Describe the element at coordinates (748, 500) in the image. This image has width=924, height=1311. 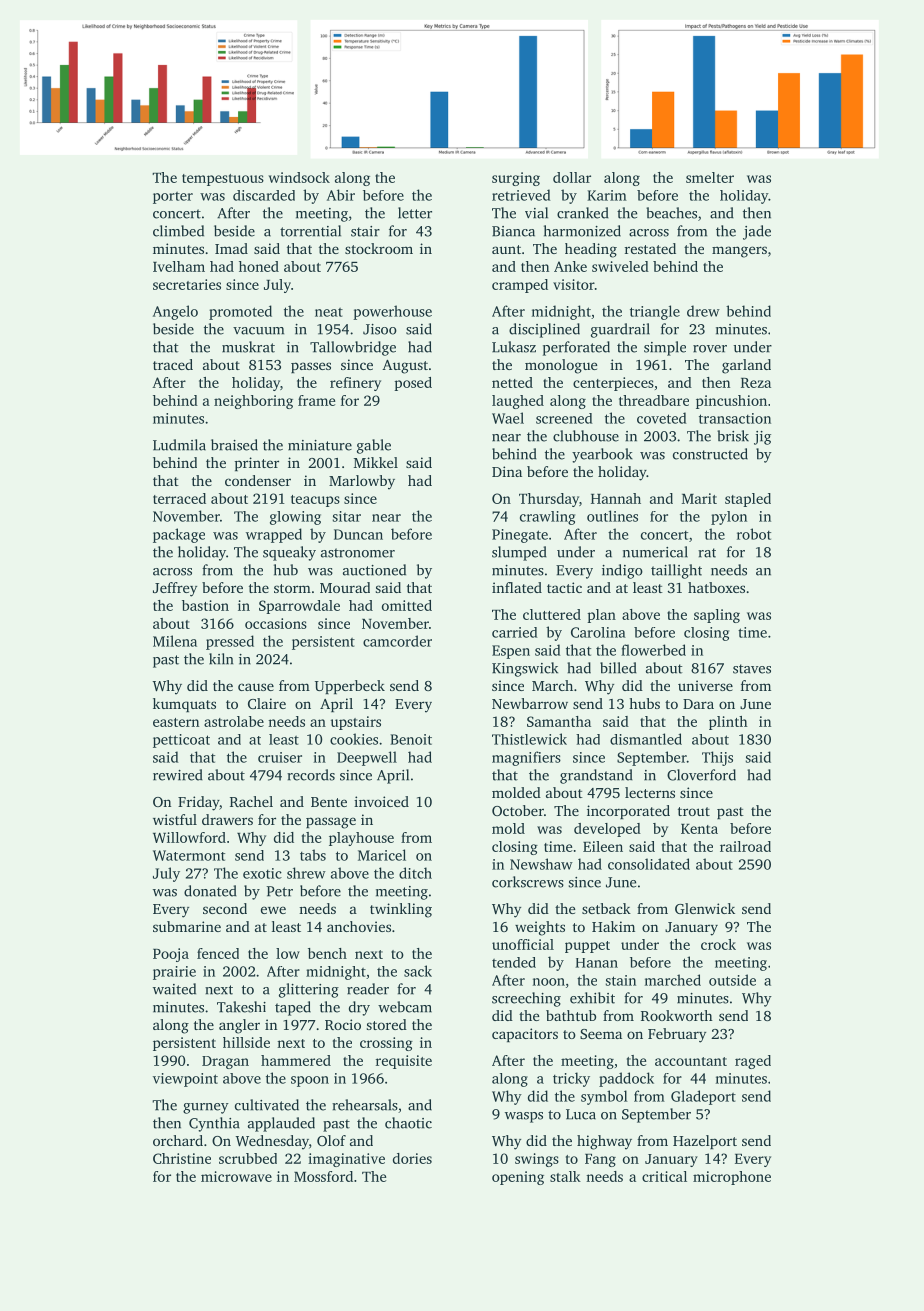
I see `stapled` at that location.
